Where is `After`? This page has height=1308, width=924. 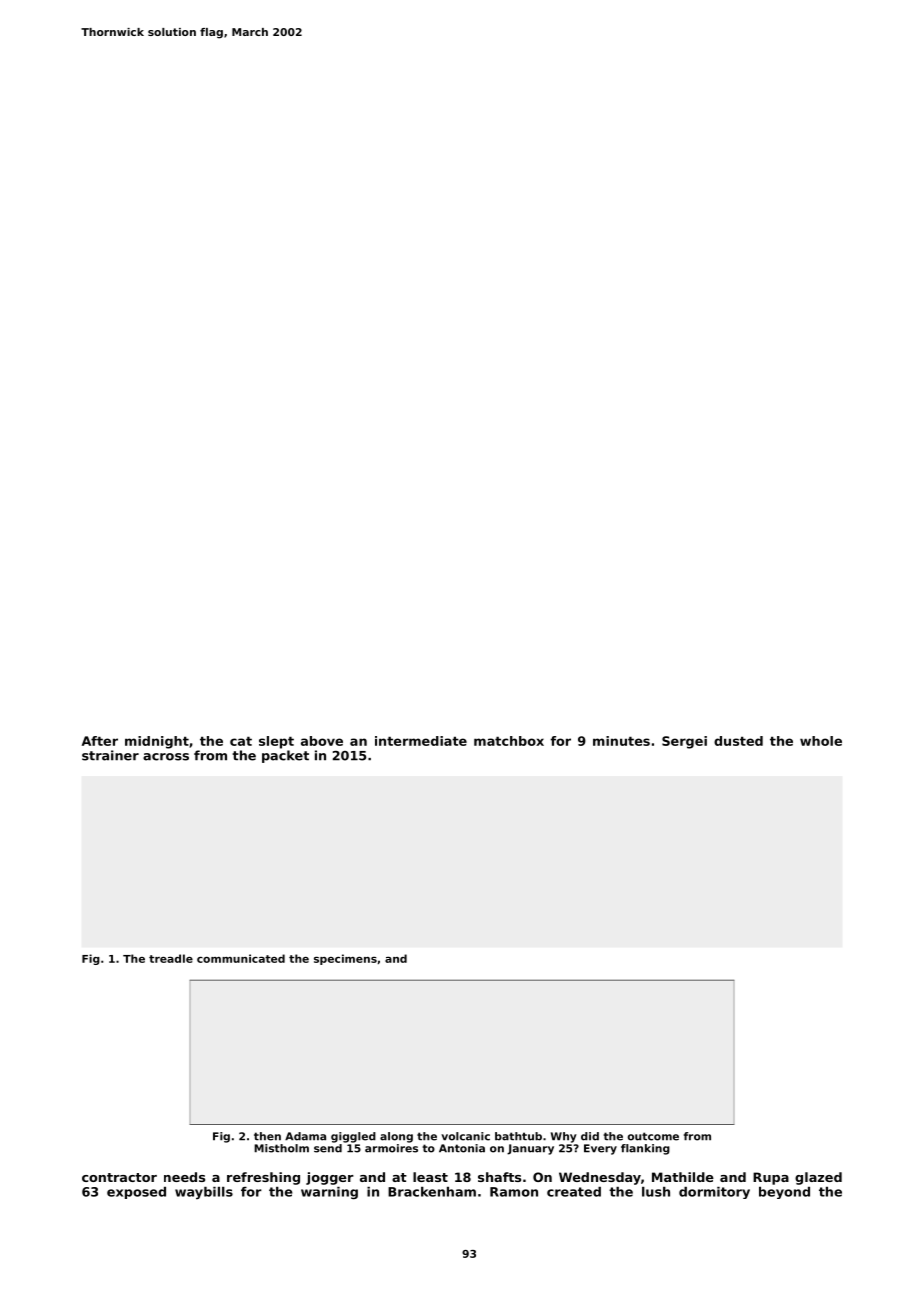
After is located at coordinates (100, 741).
